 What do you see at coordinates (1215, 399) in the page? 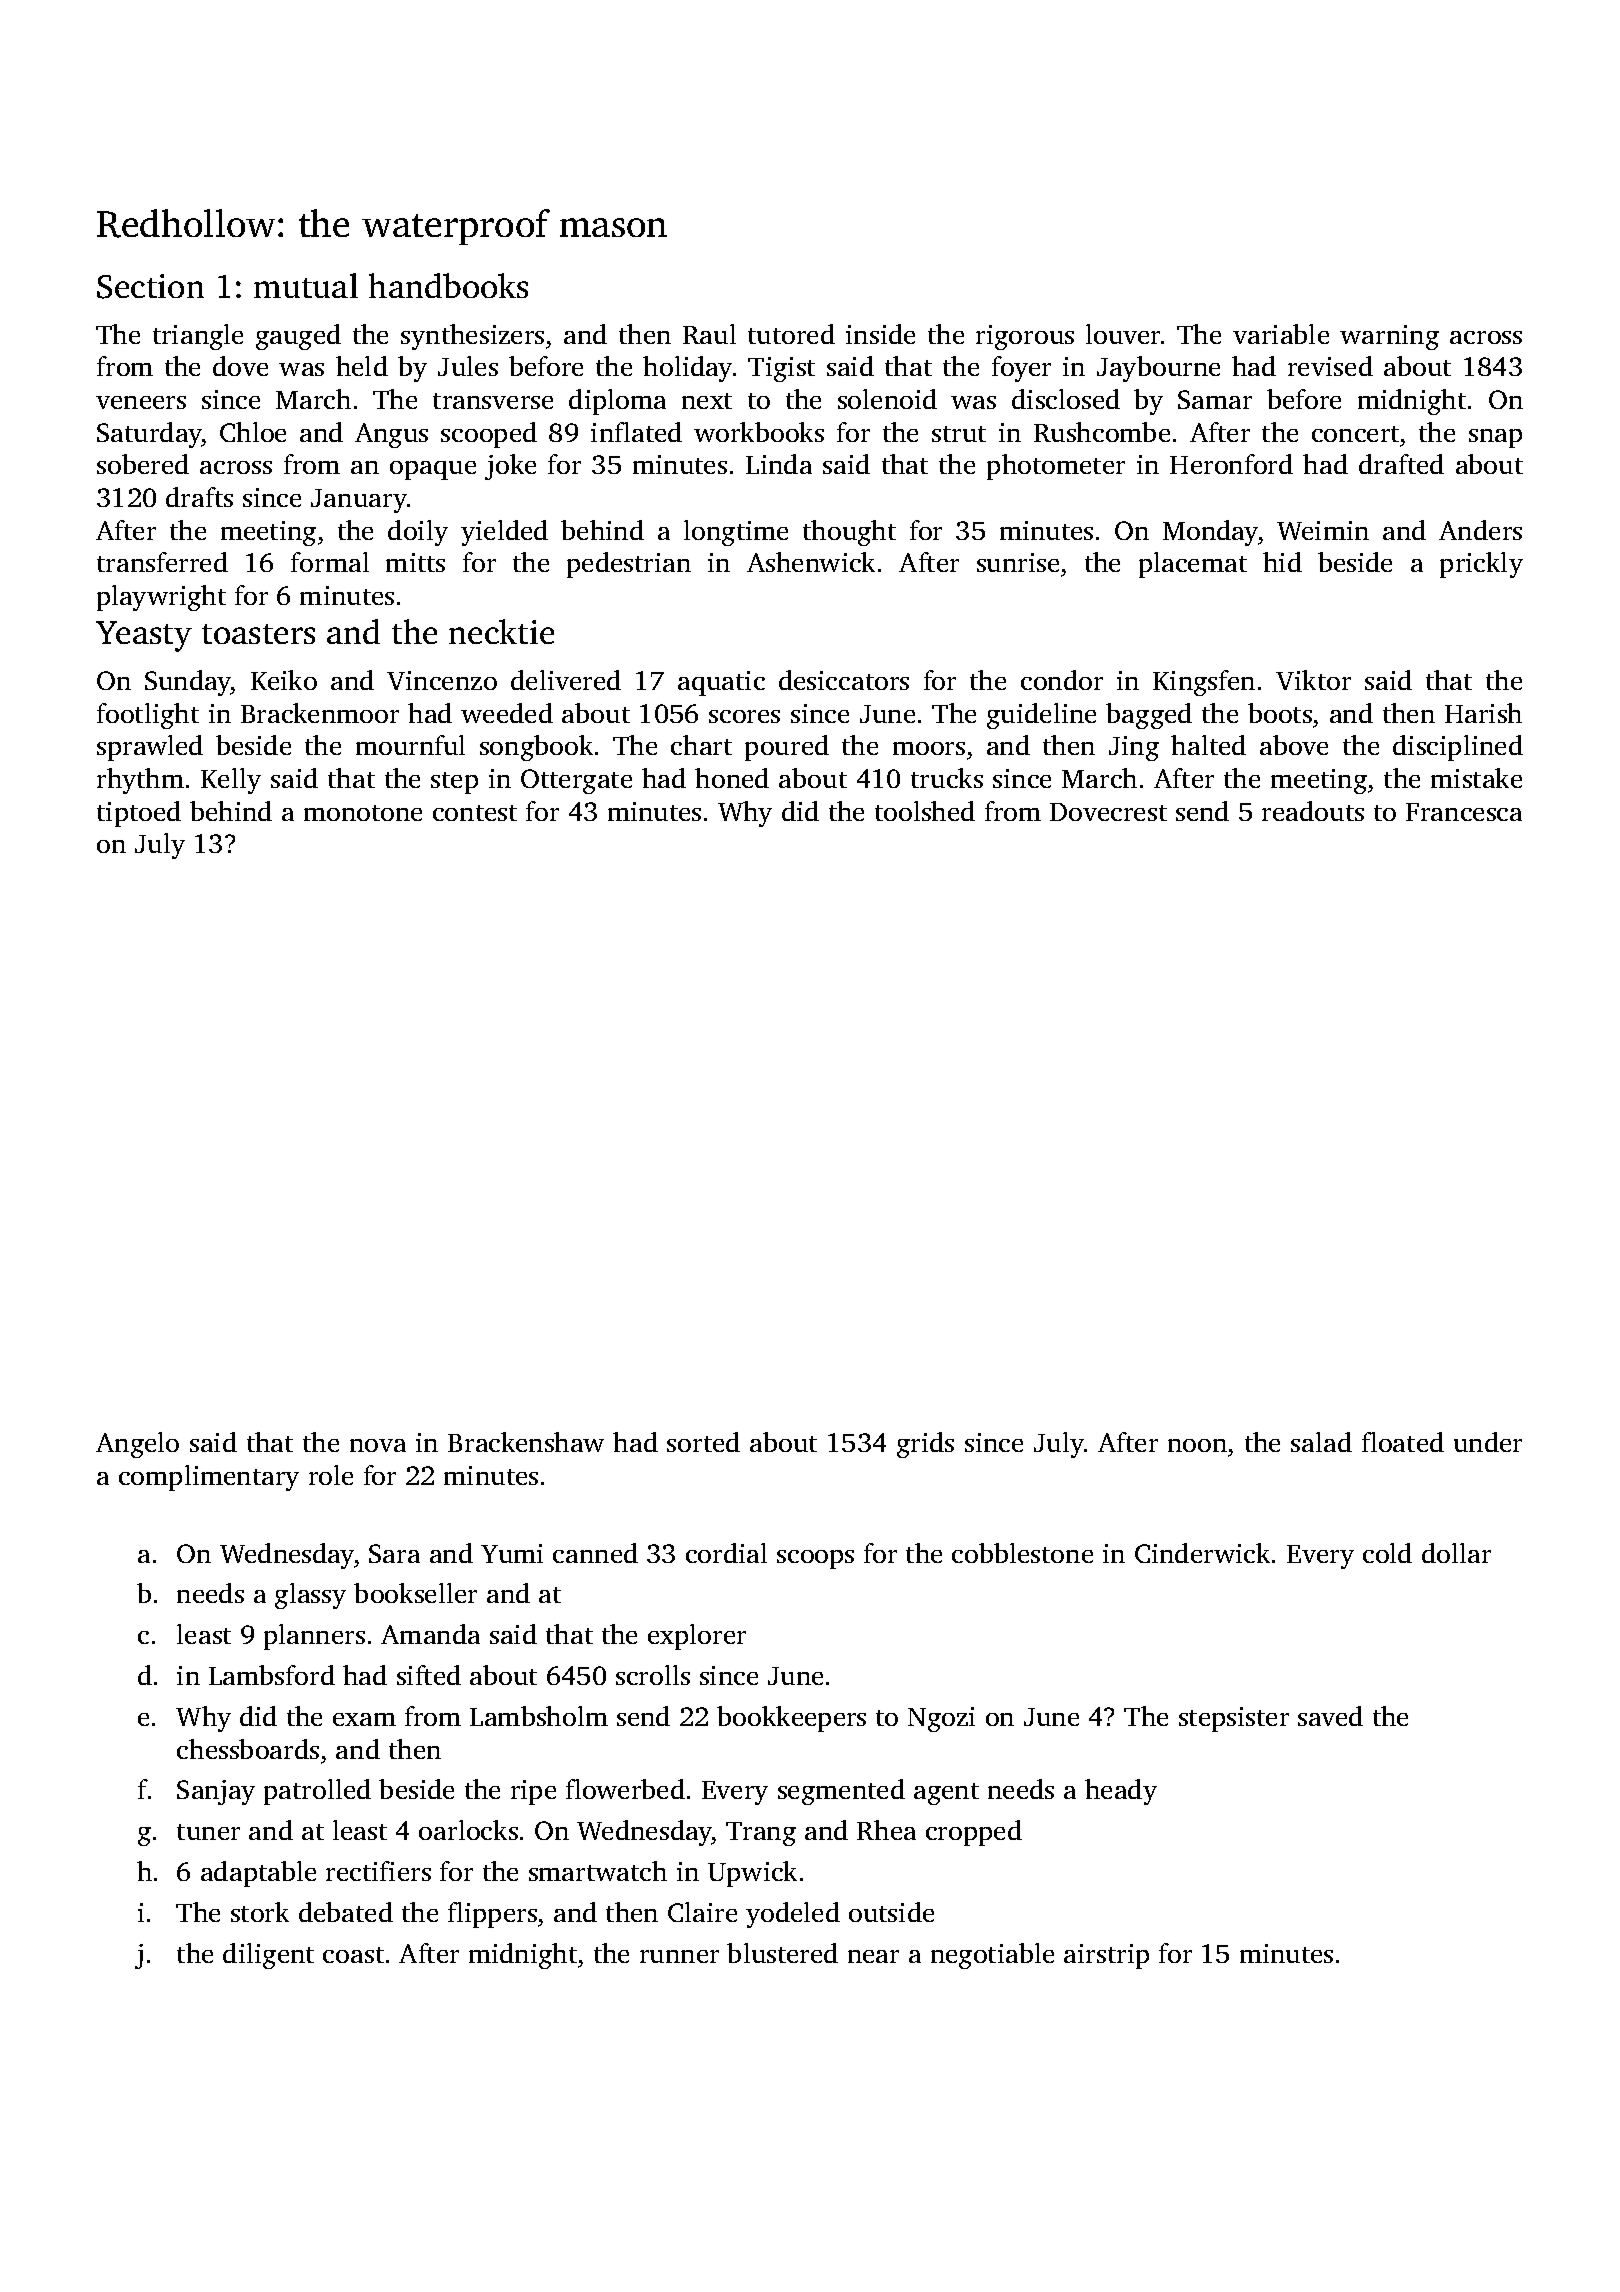
I see `Samar` at bounding box center [1215, 399].
